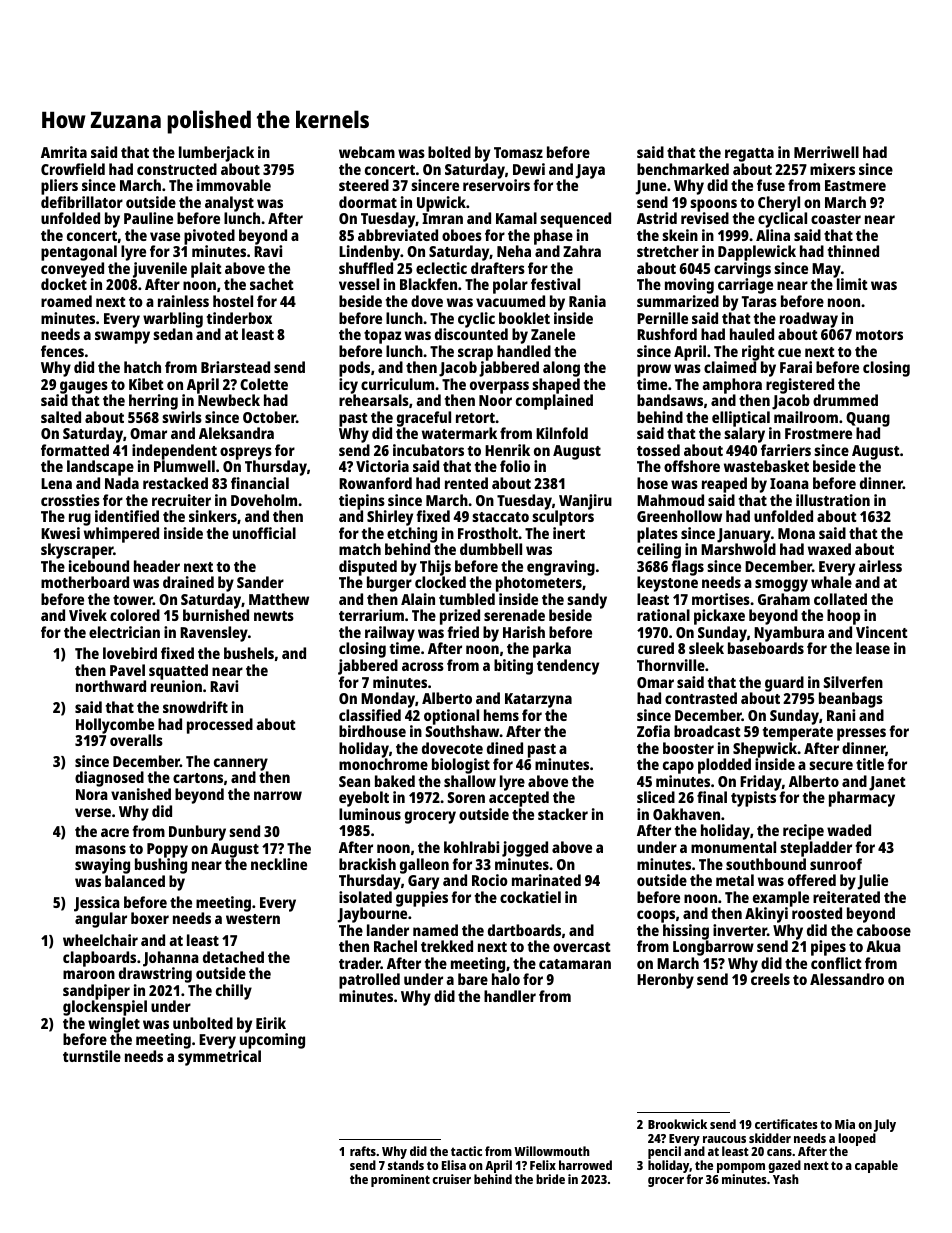 This screenshot has height=1233, width=952. Describe the element at coordinates (235, 367) in the screenshot. I see `Briarstead` at that location.
